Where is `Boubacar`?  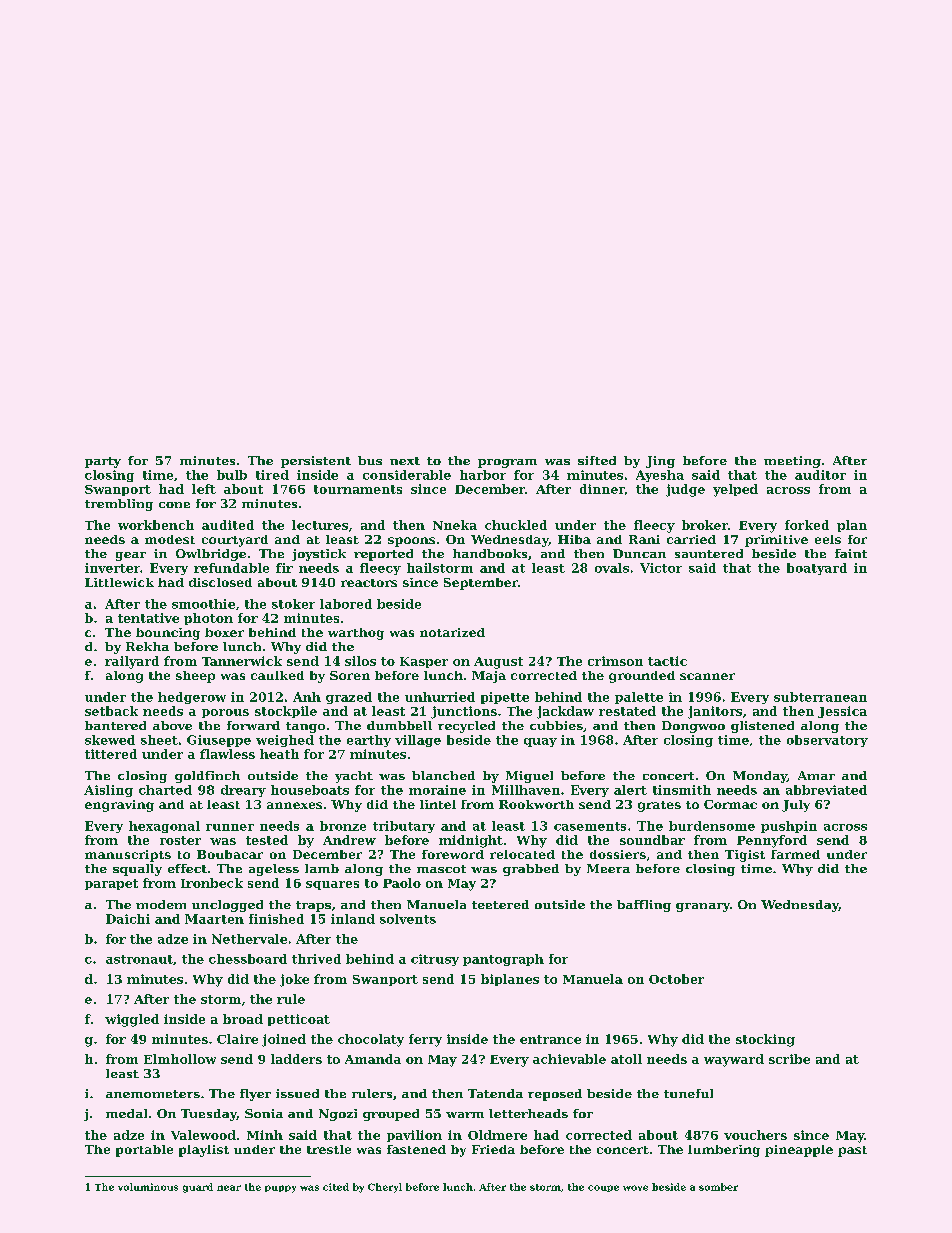 Boubacar is located at coordinates (230, 854).
